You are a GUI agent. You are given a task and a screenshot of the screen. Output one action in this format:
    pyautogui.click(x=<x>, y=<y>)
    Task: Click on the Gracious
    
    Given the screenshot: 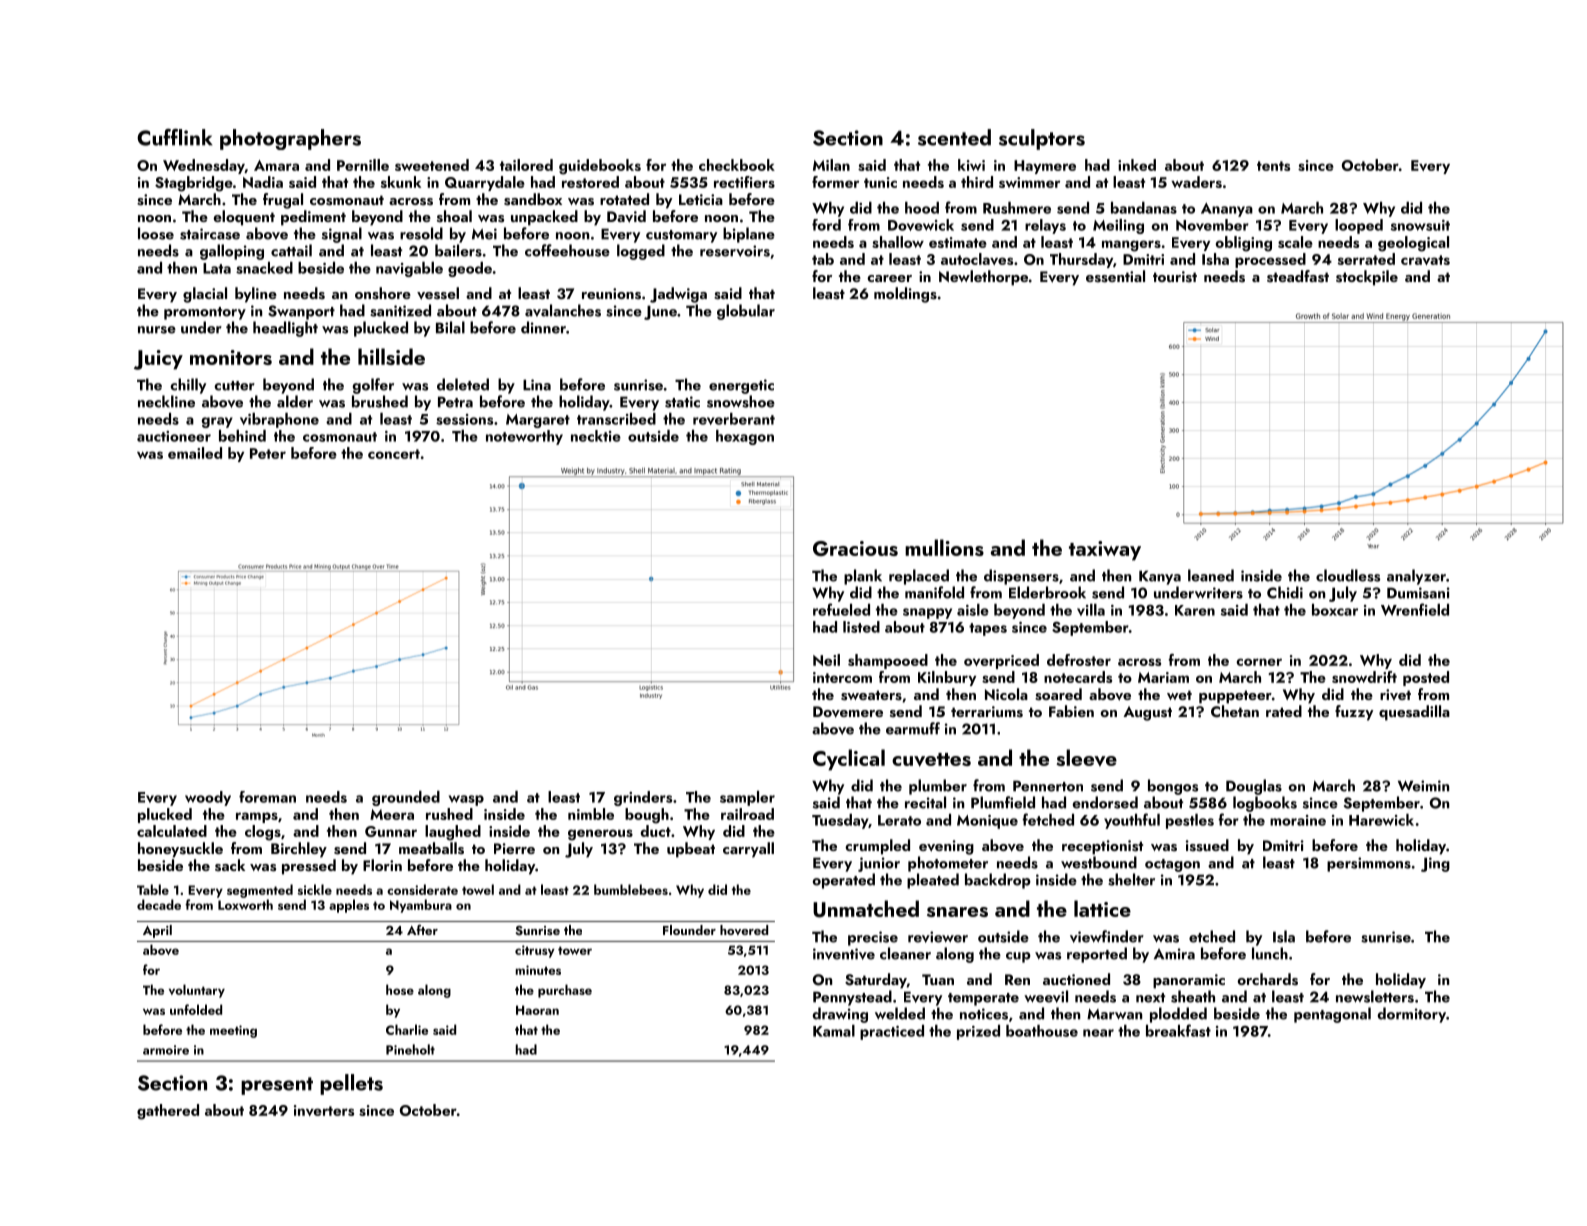 What is the action you would take?
    pyautogui.click(x=855, y=548)
